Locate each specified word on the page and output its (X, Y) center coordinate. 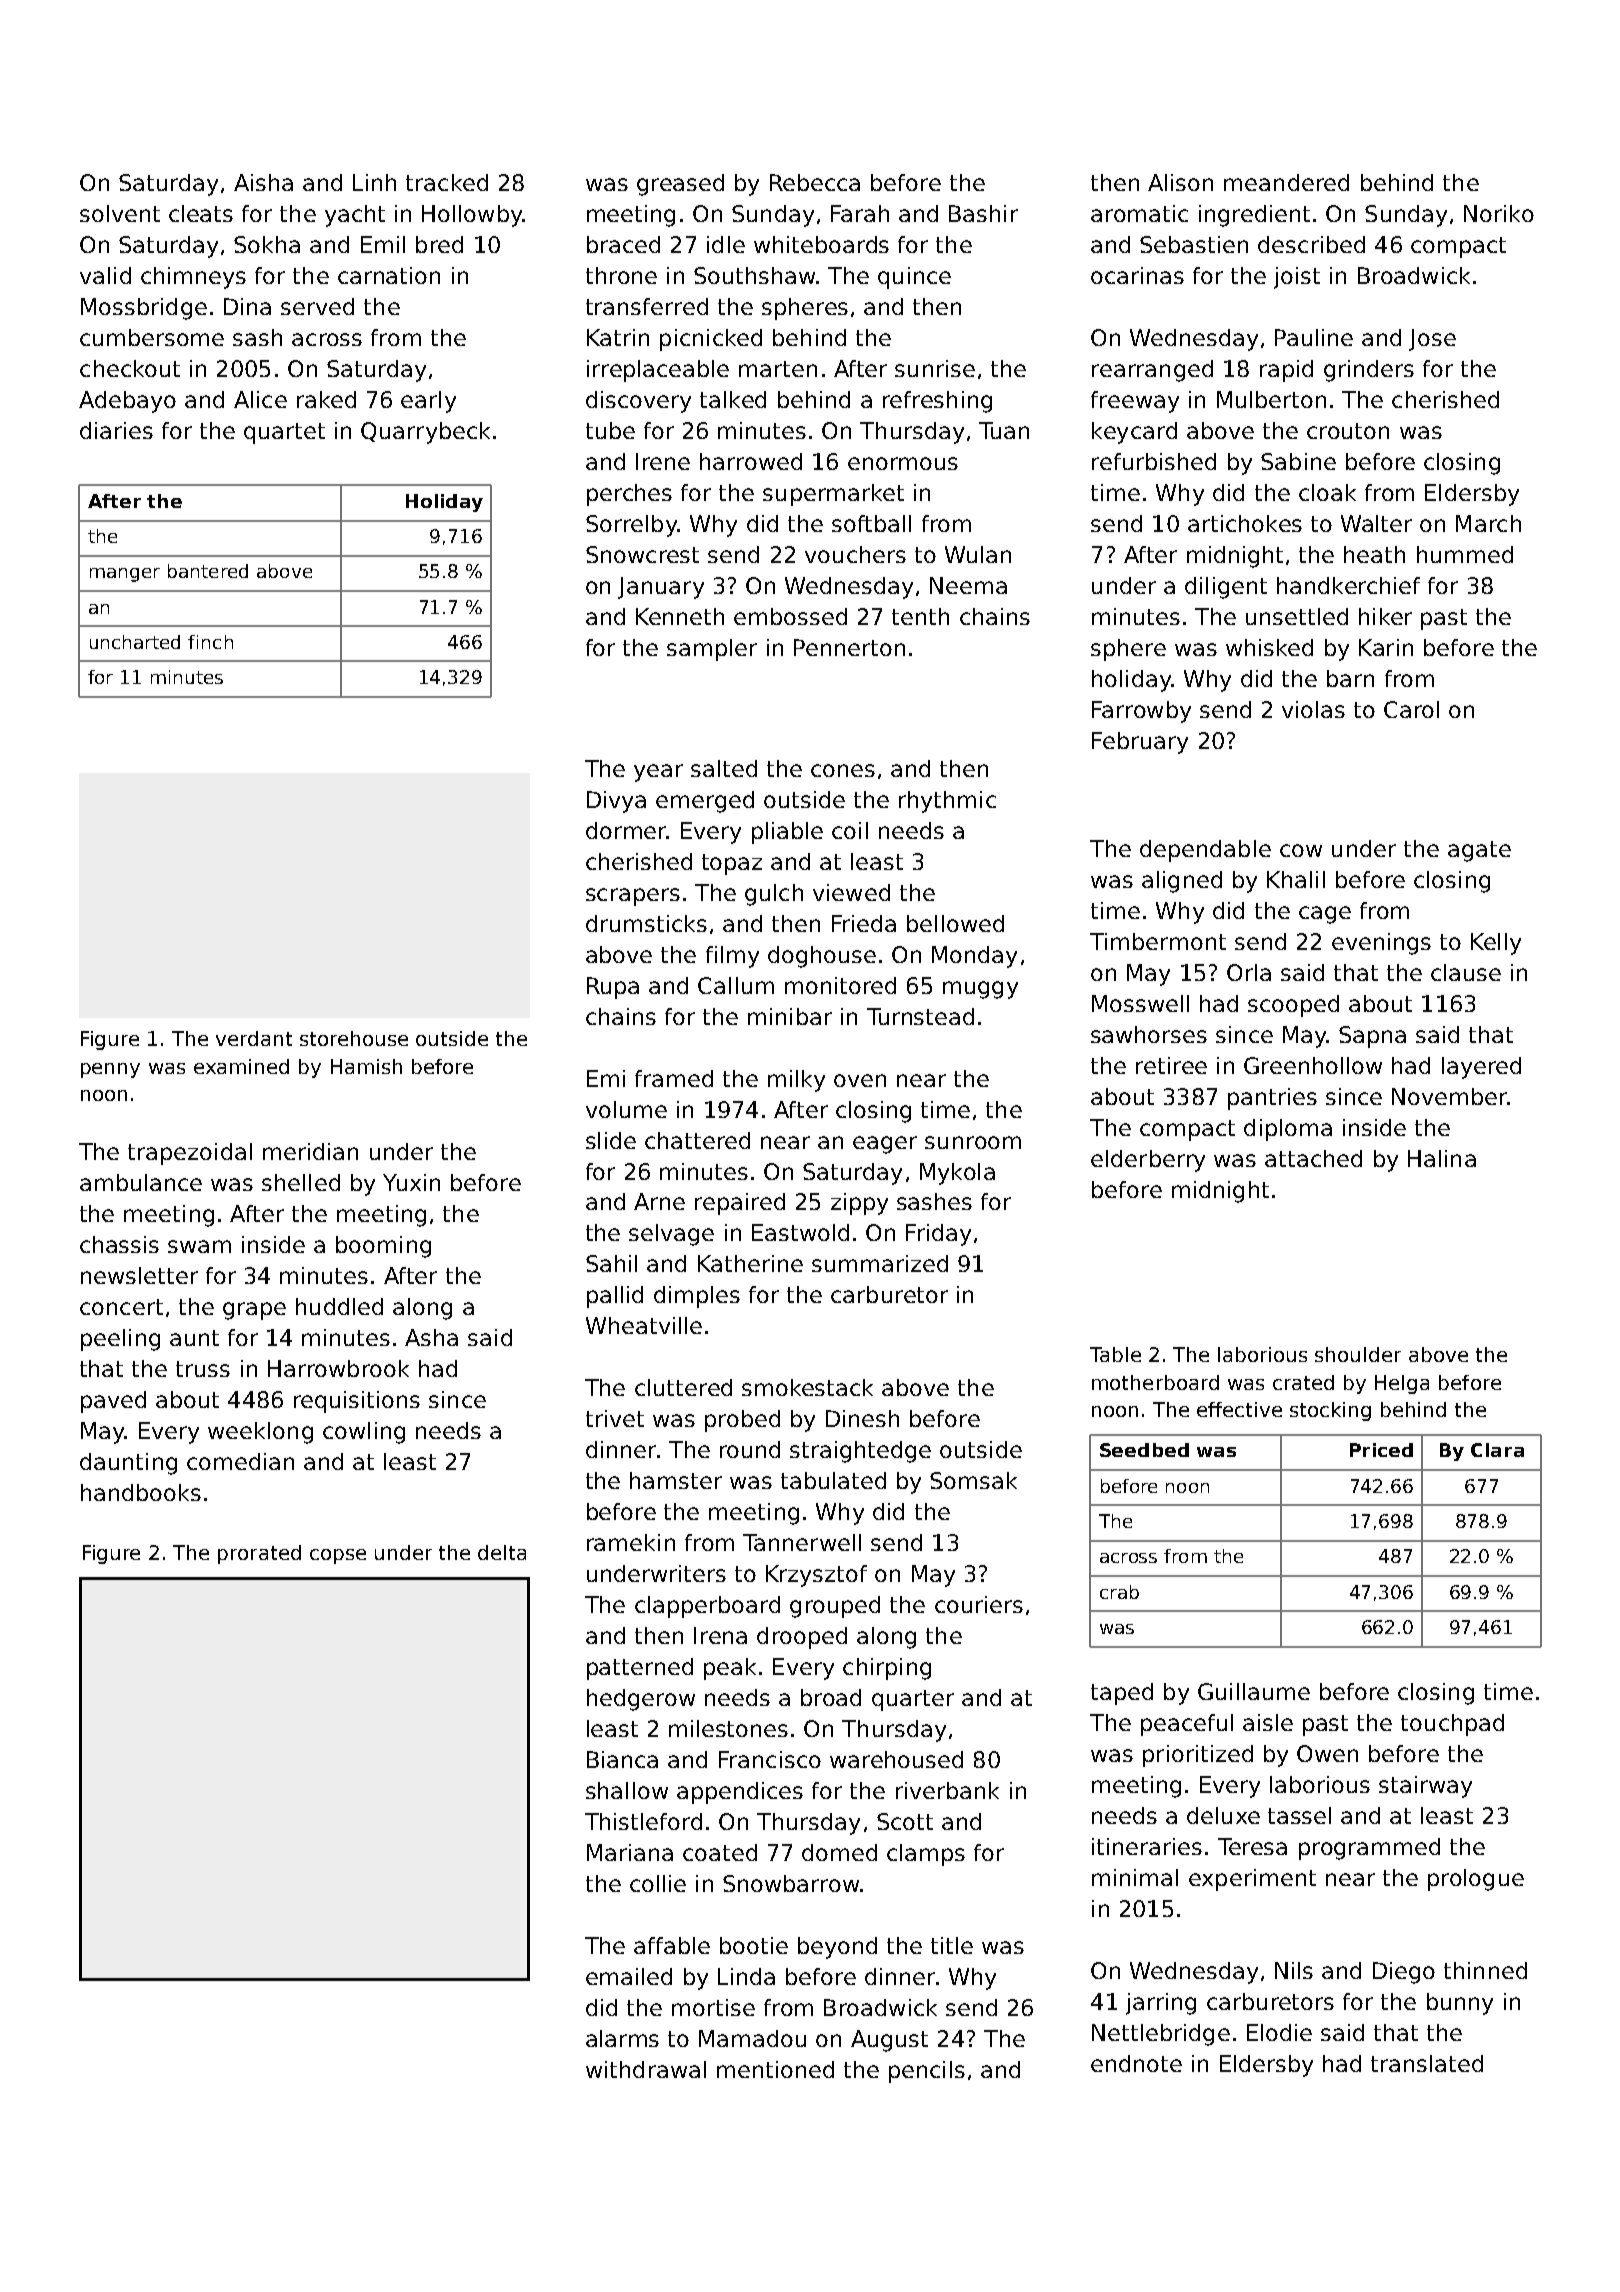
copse (338, 1556)
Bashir (983, 213)
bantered (208, 571)
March (1488, 523)
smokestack (807, 1387)
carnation (389, 275)
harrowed (751, 461)
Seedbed (1144, 1450)
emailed (629, 1976)
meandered (1286, 182)
